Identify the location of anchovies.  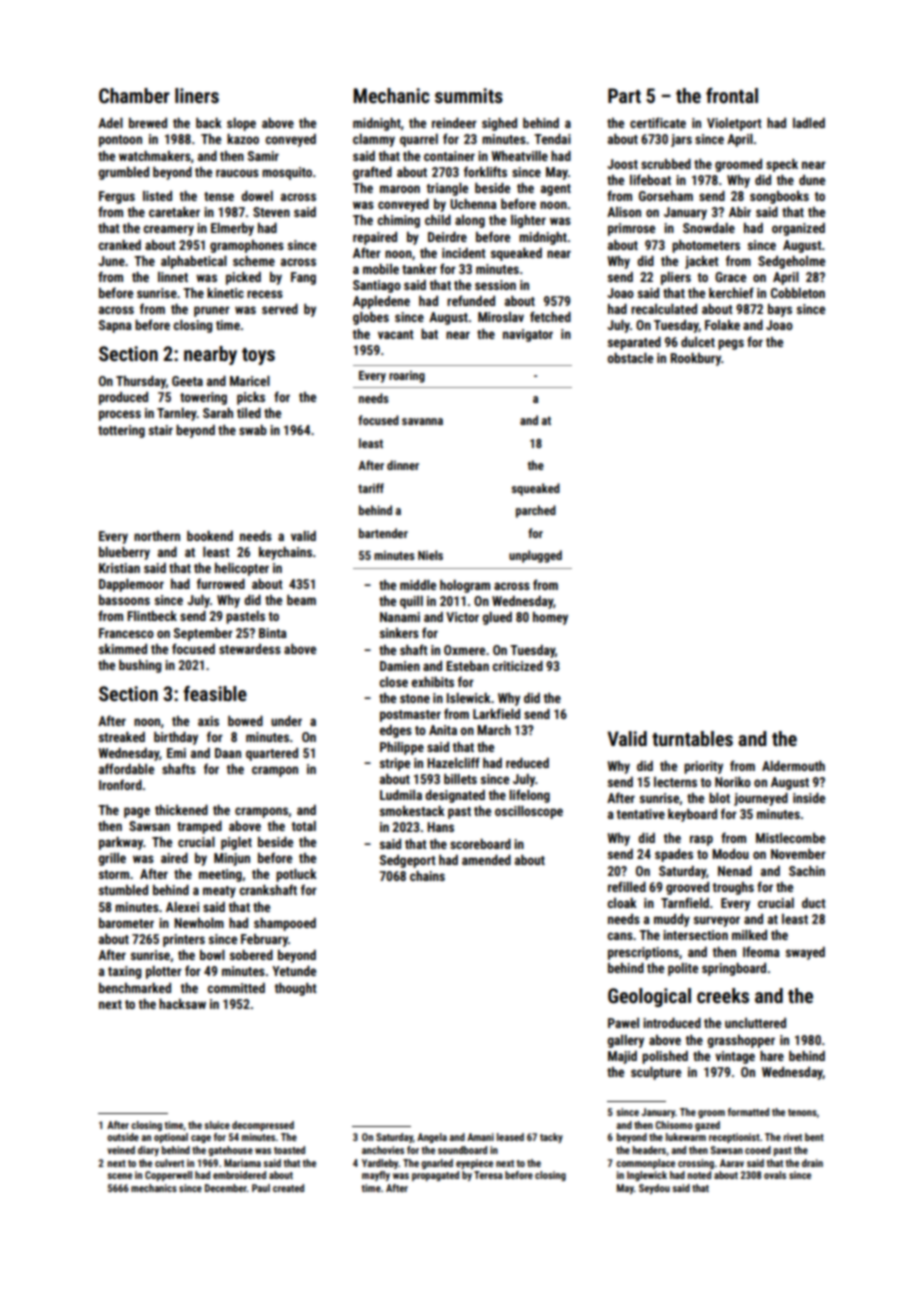
(383, 1150).
